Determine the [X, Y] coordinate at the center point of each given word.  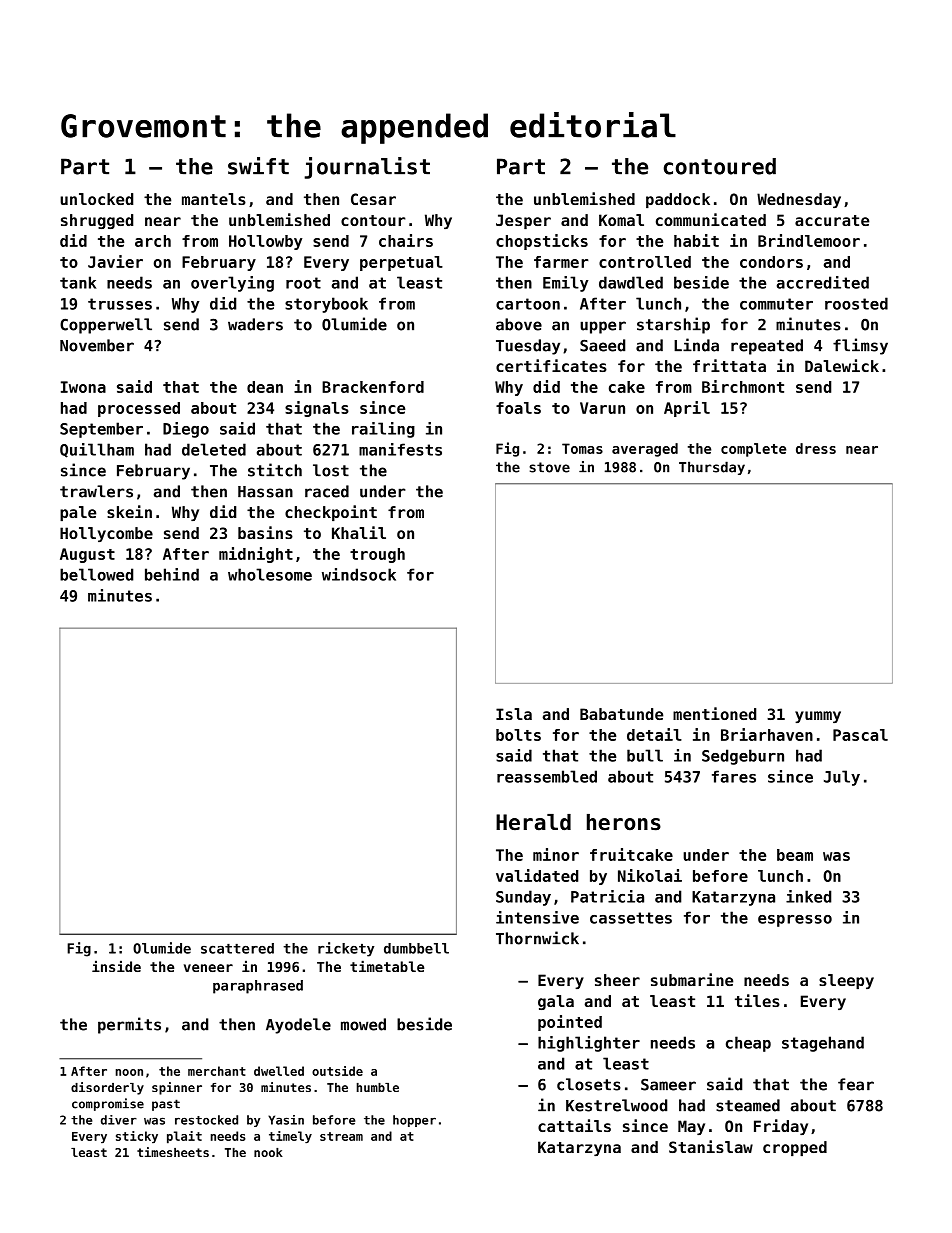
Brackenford [373, 387]
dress [816, 448]
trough [377, 555]
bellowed [96, 574]
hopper [414, 1121]
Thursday [712, 468]
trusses [120, 304]
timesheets [173, 1152]
